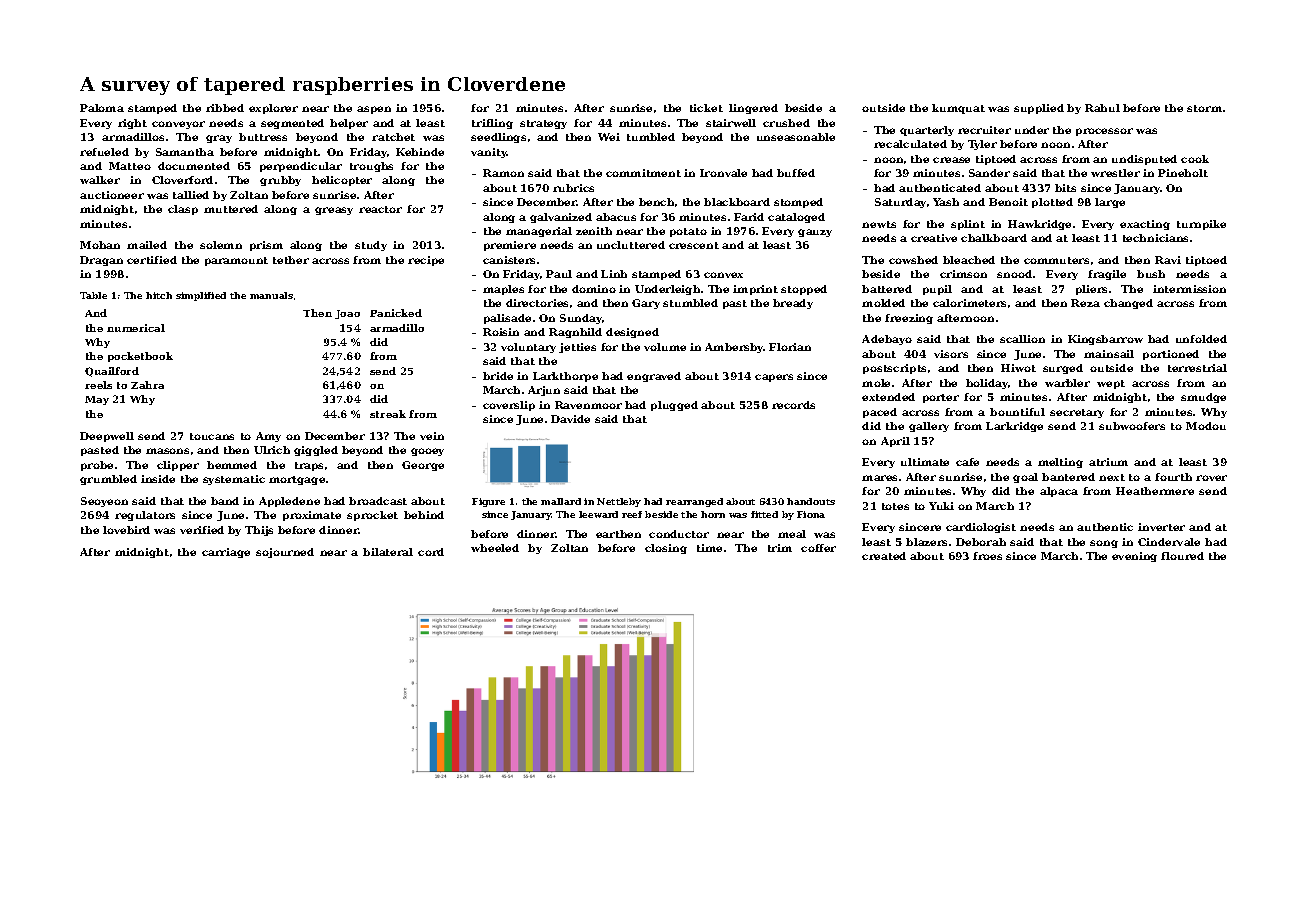 The width and height of the document is (1308, 924). I want to click on Joao, so click(347, 314).
